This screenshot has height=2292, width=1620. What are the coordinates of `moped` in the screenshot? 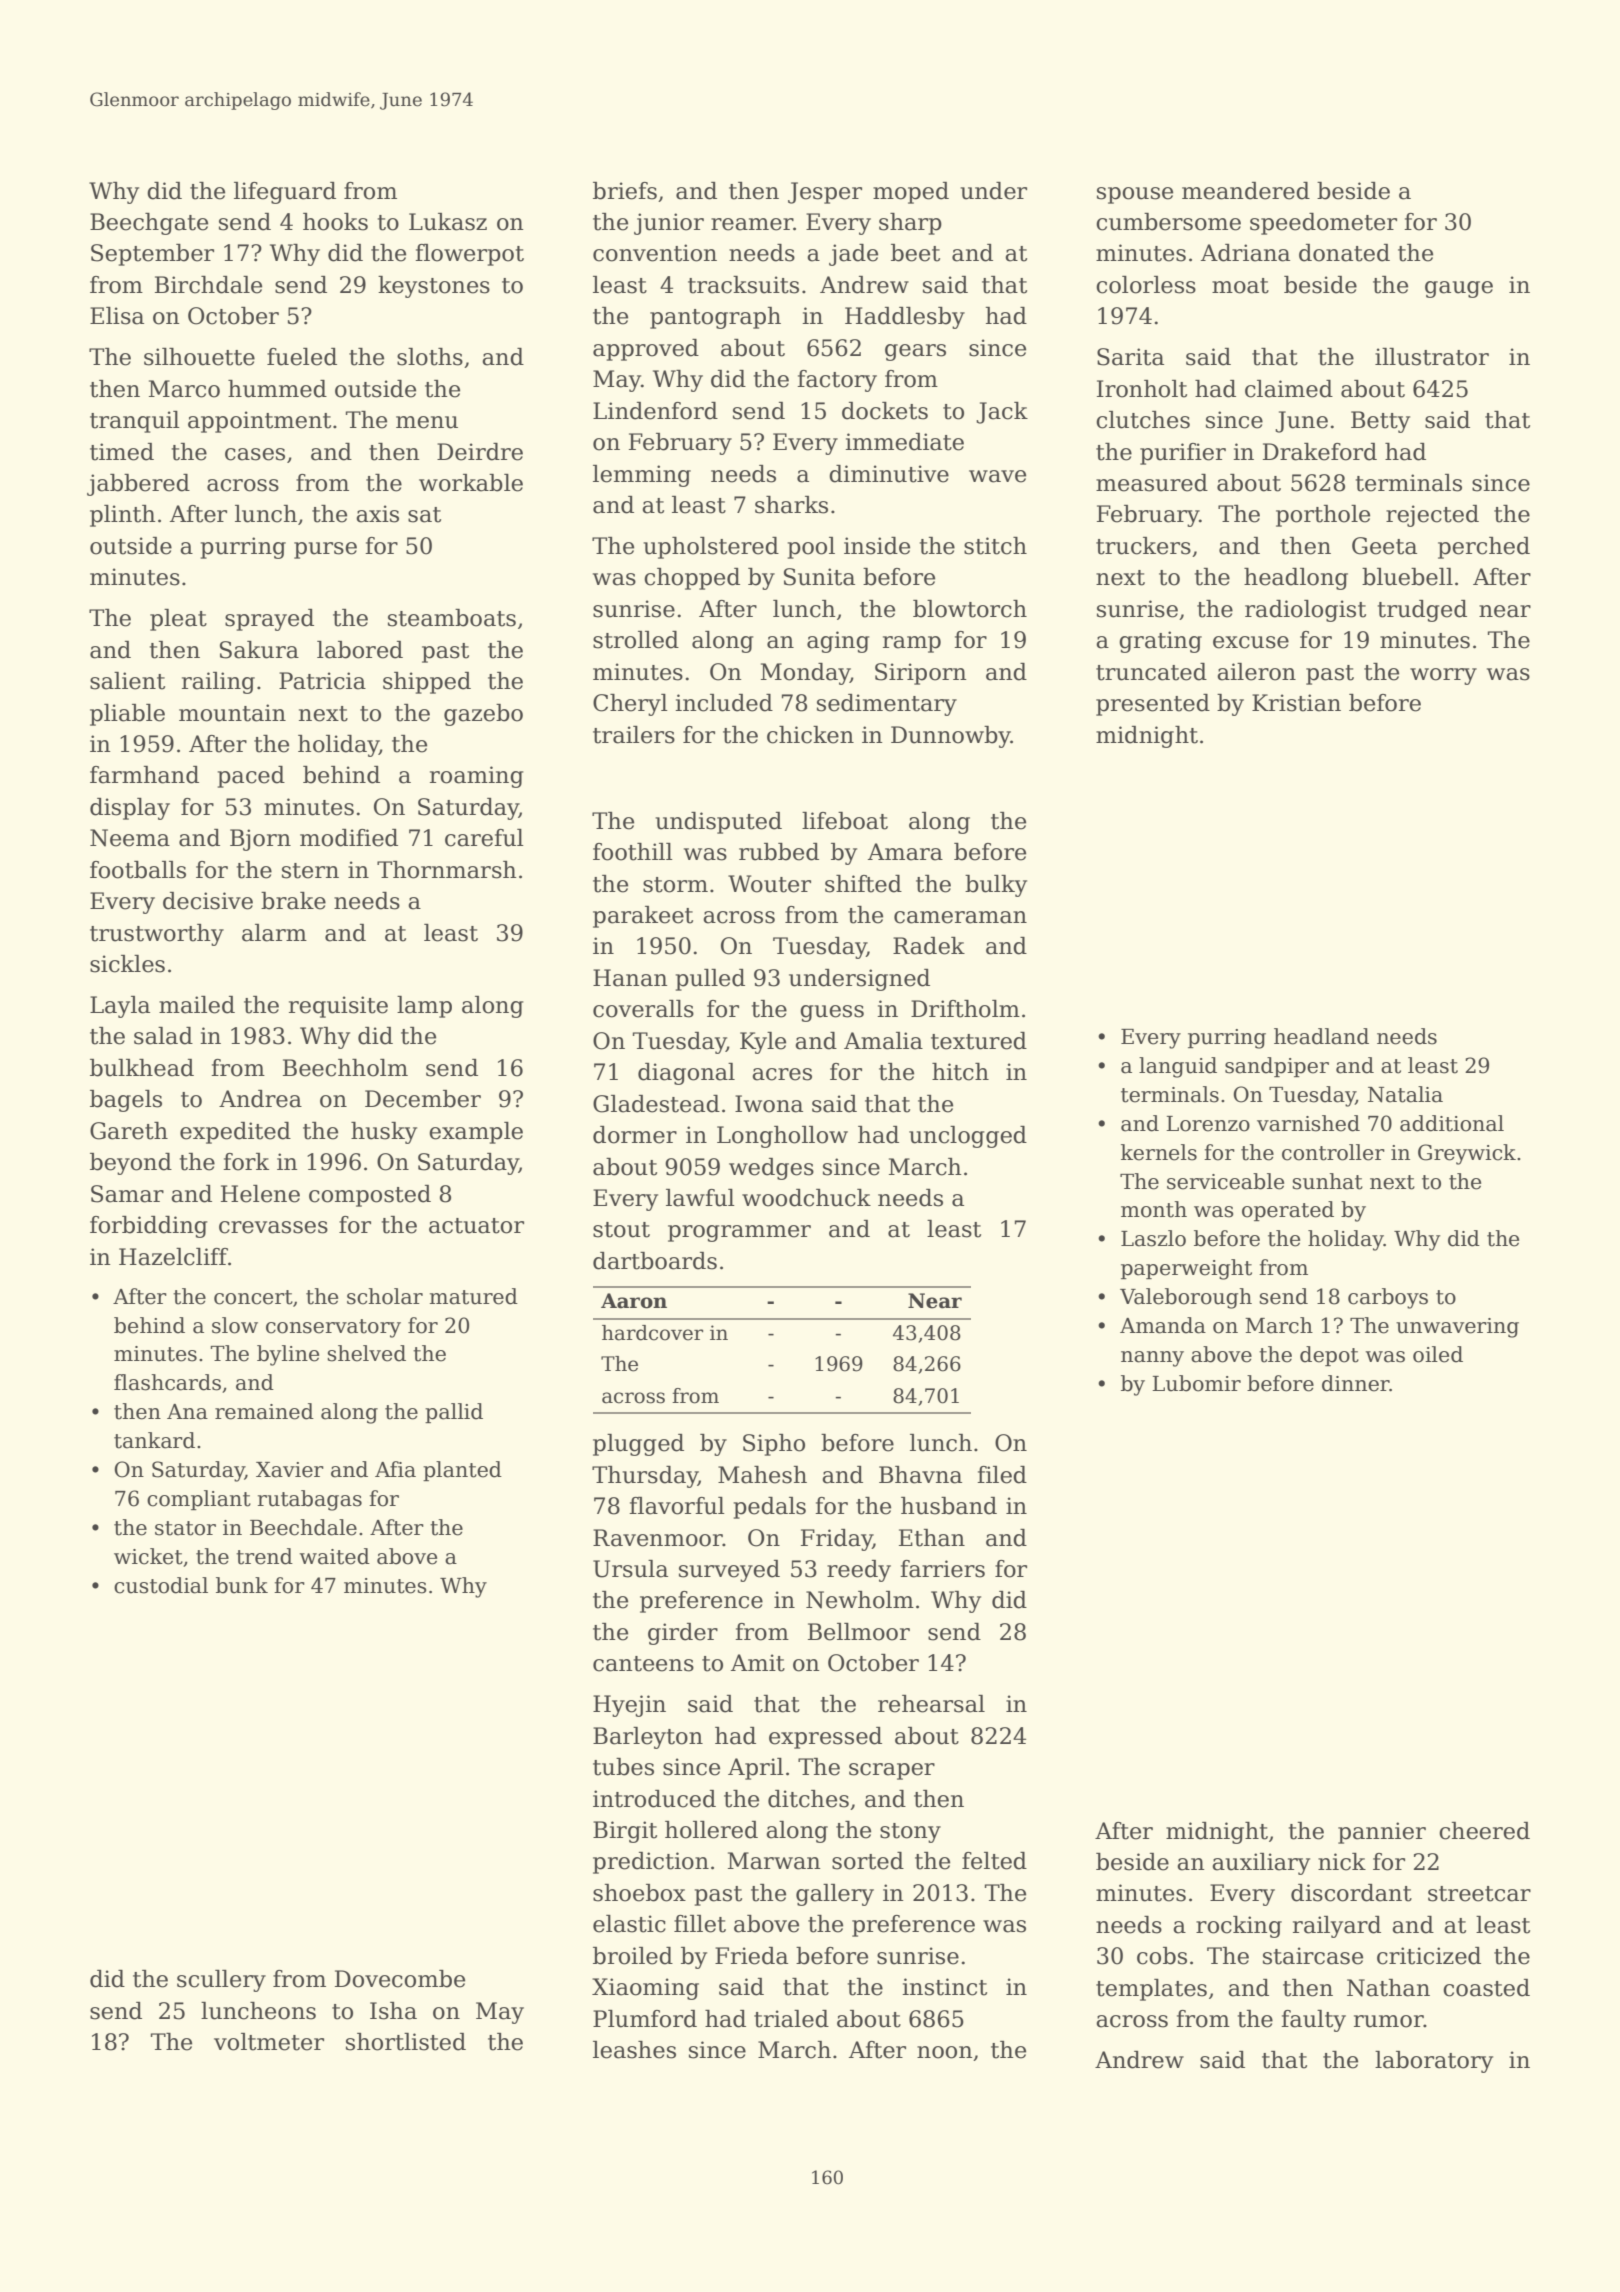 It's located at (911, 193).
